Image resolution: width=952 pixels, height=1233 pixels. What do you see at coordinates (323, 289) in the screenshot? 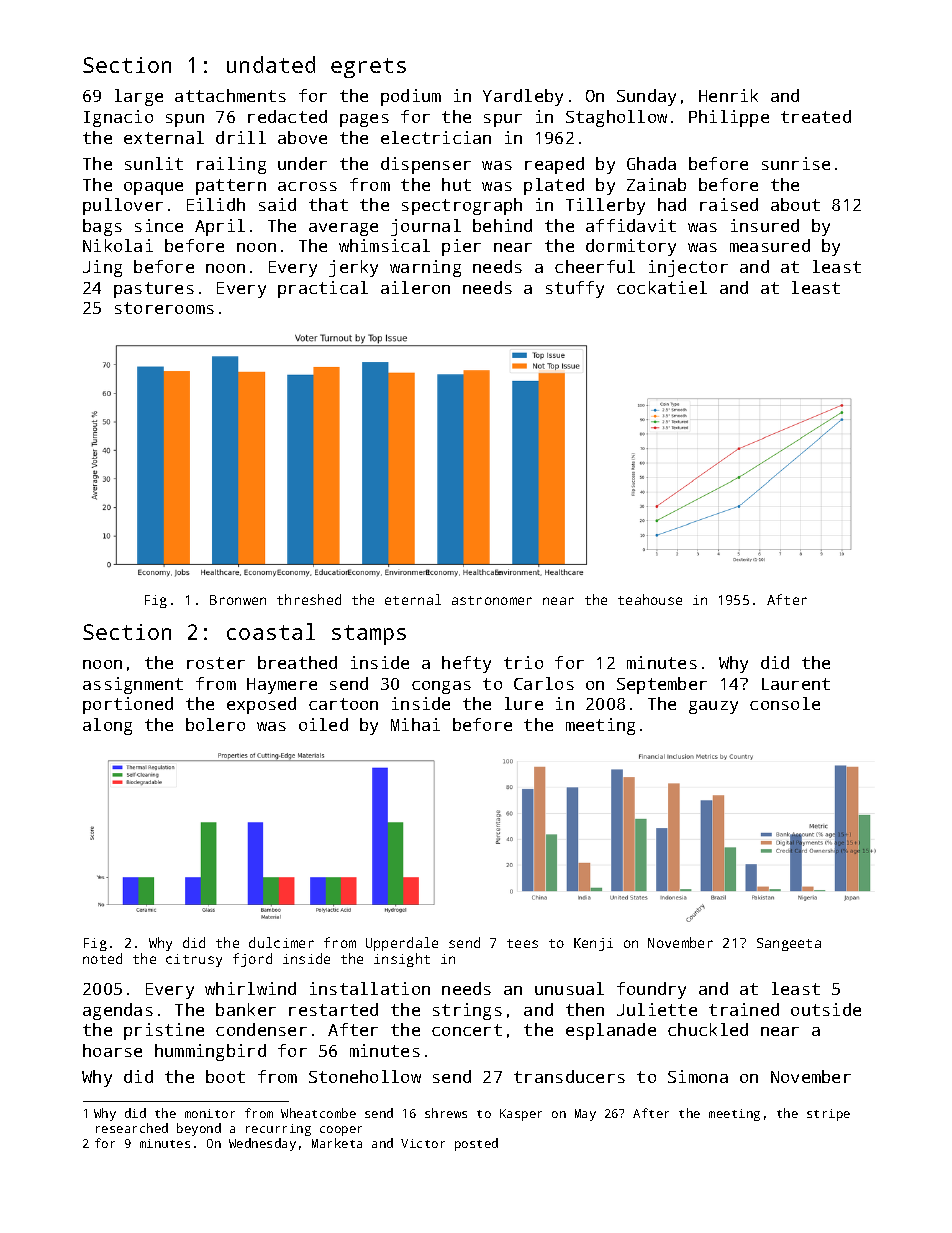
I see `practical` at bounding box center [323, 289].
